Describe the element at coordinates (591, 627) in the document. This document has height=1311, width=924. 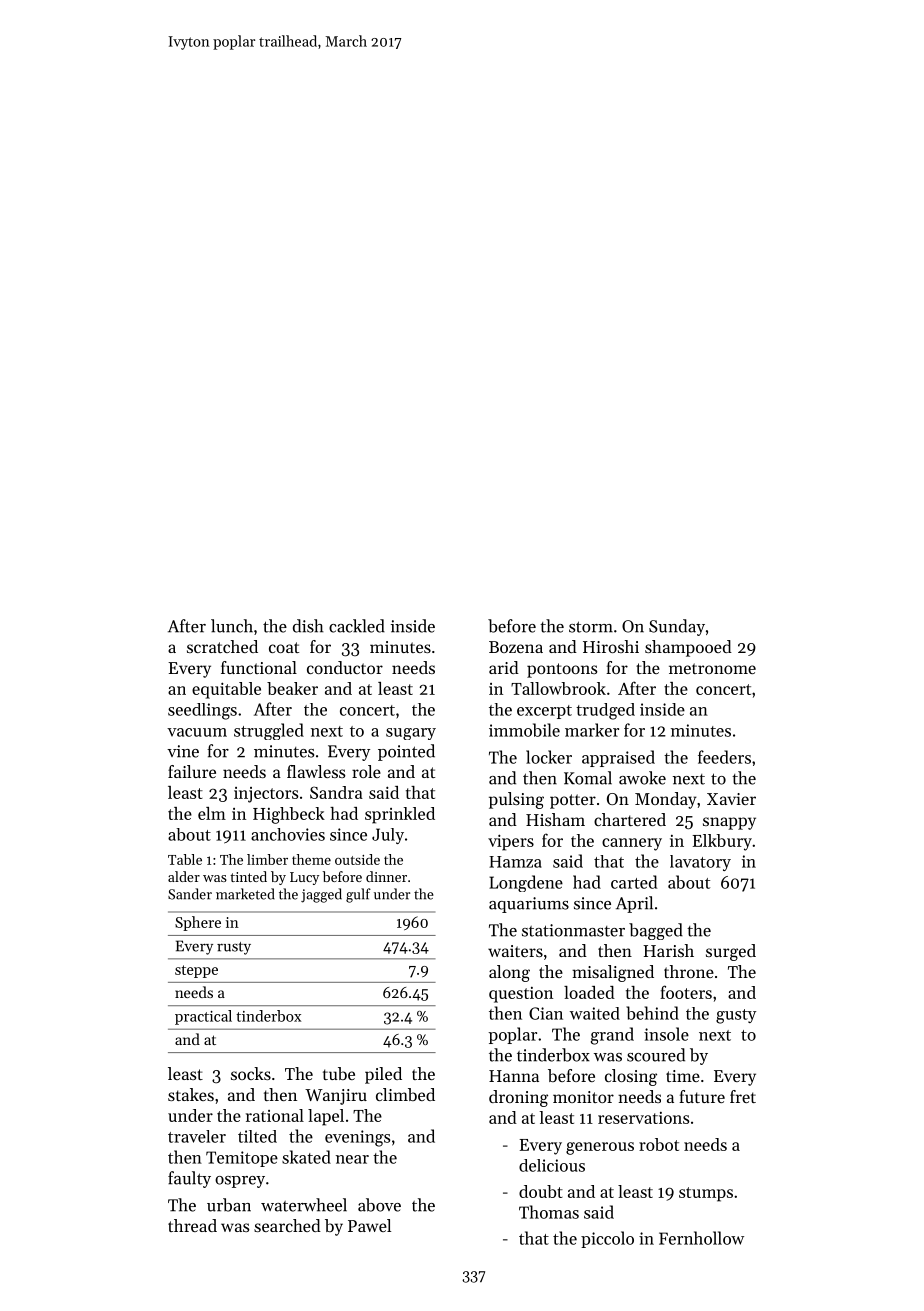
I see `storm` at that location.
